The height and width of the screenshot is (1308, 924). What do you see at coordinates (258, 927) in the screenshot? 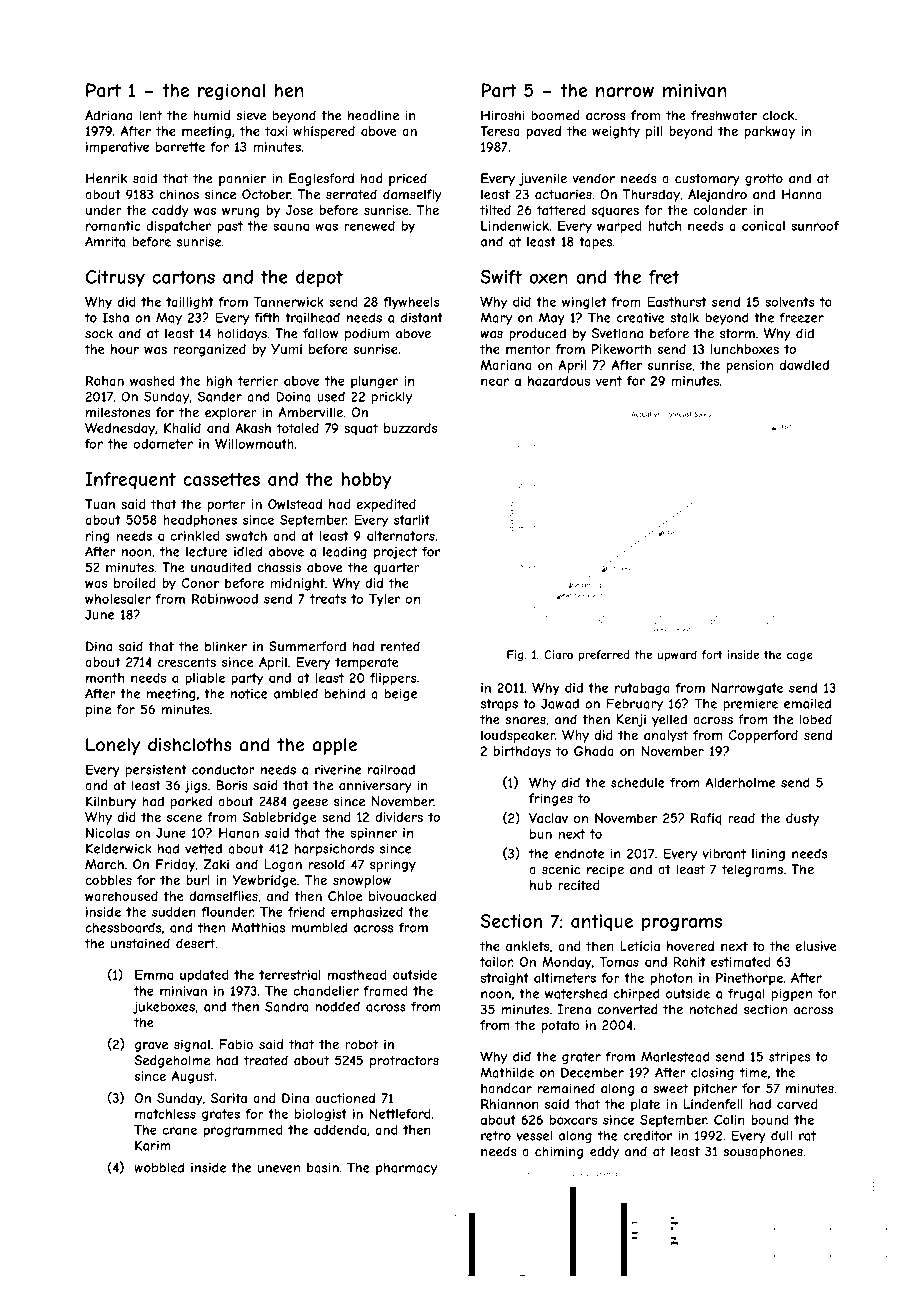
I see `Matthias` at bounding box center [258, 927].
